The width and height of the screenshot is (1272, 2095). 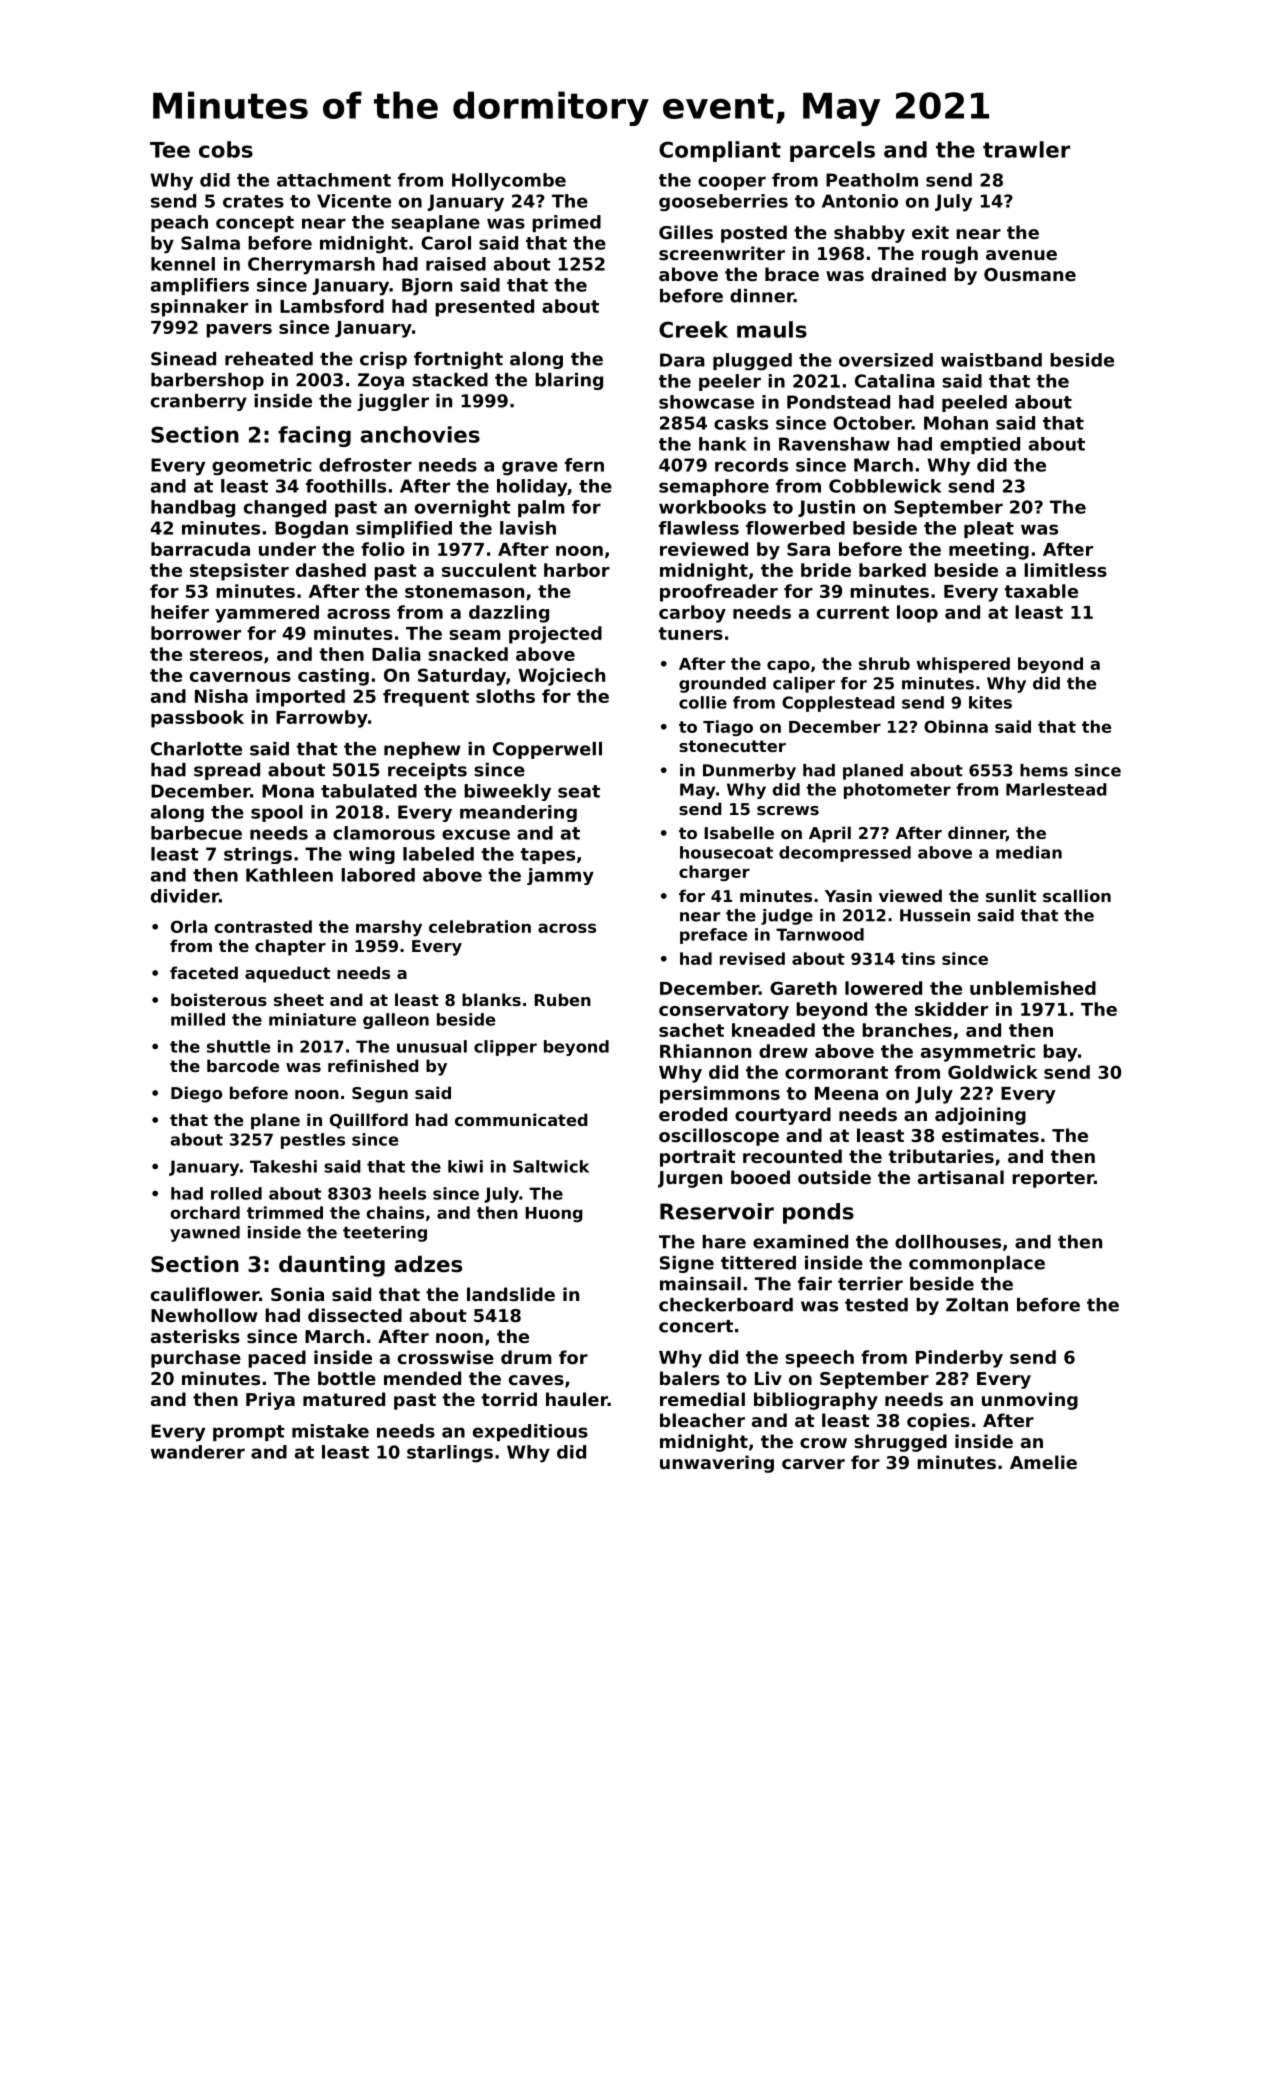 I want to click on refinished, so click(x=373, y=1065).
